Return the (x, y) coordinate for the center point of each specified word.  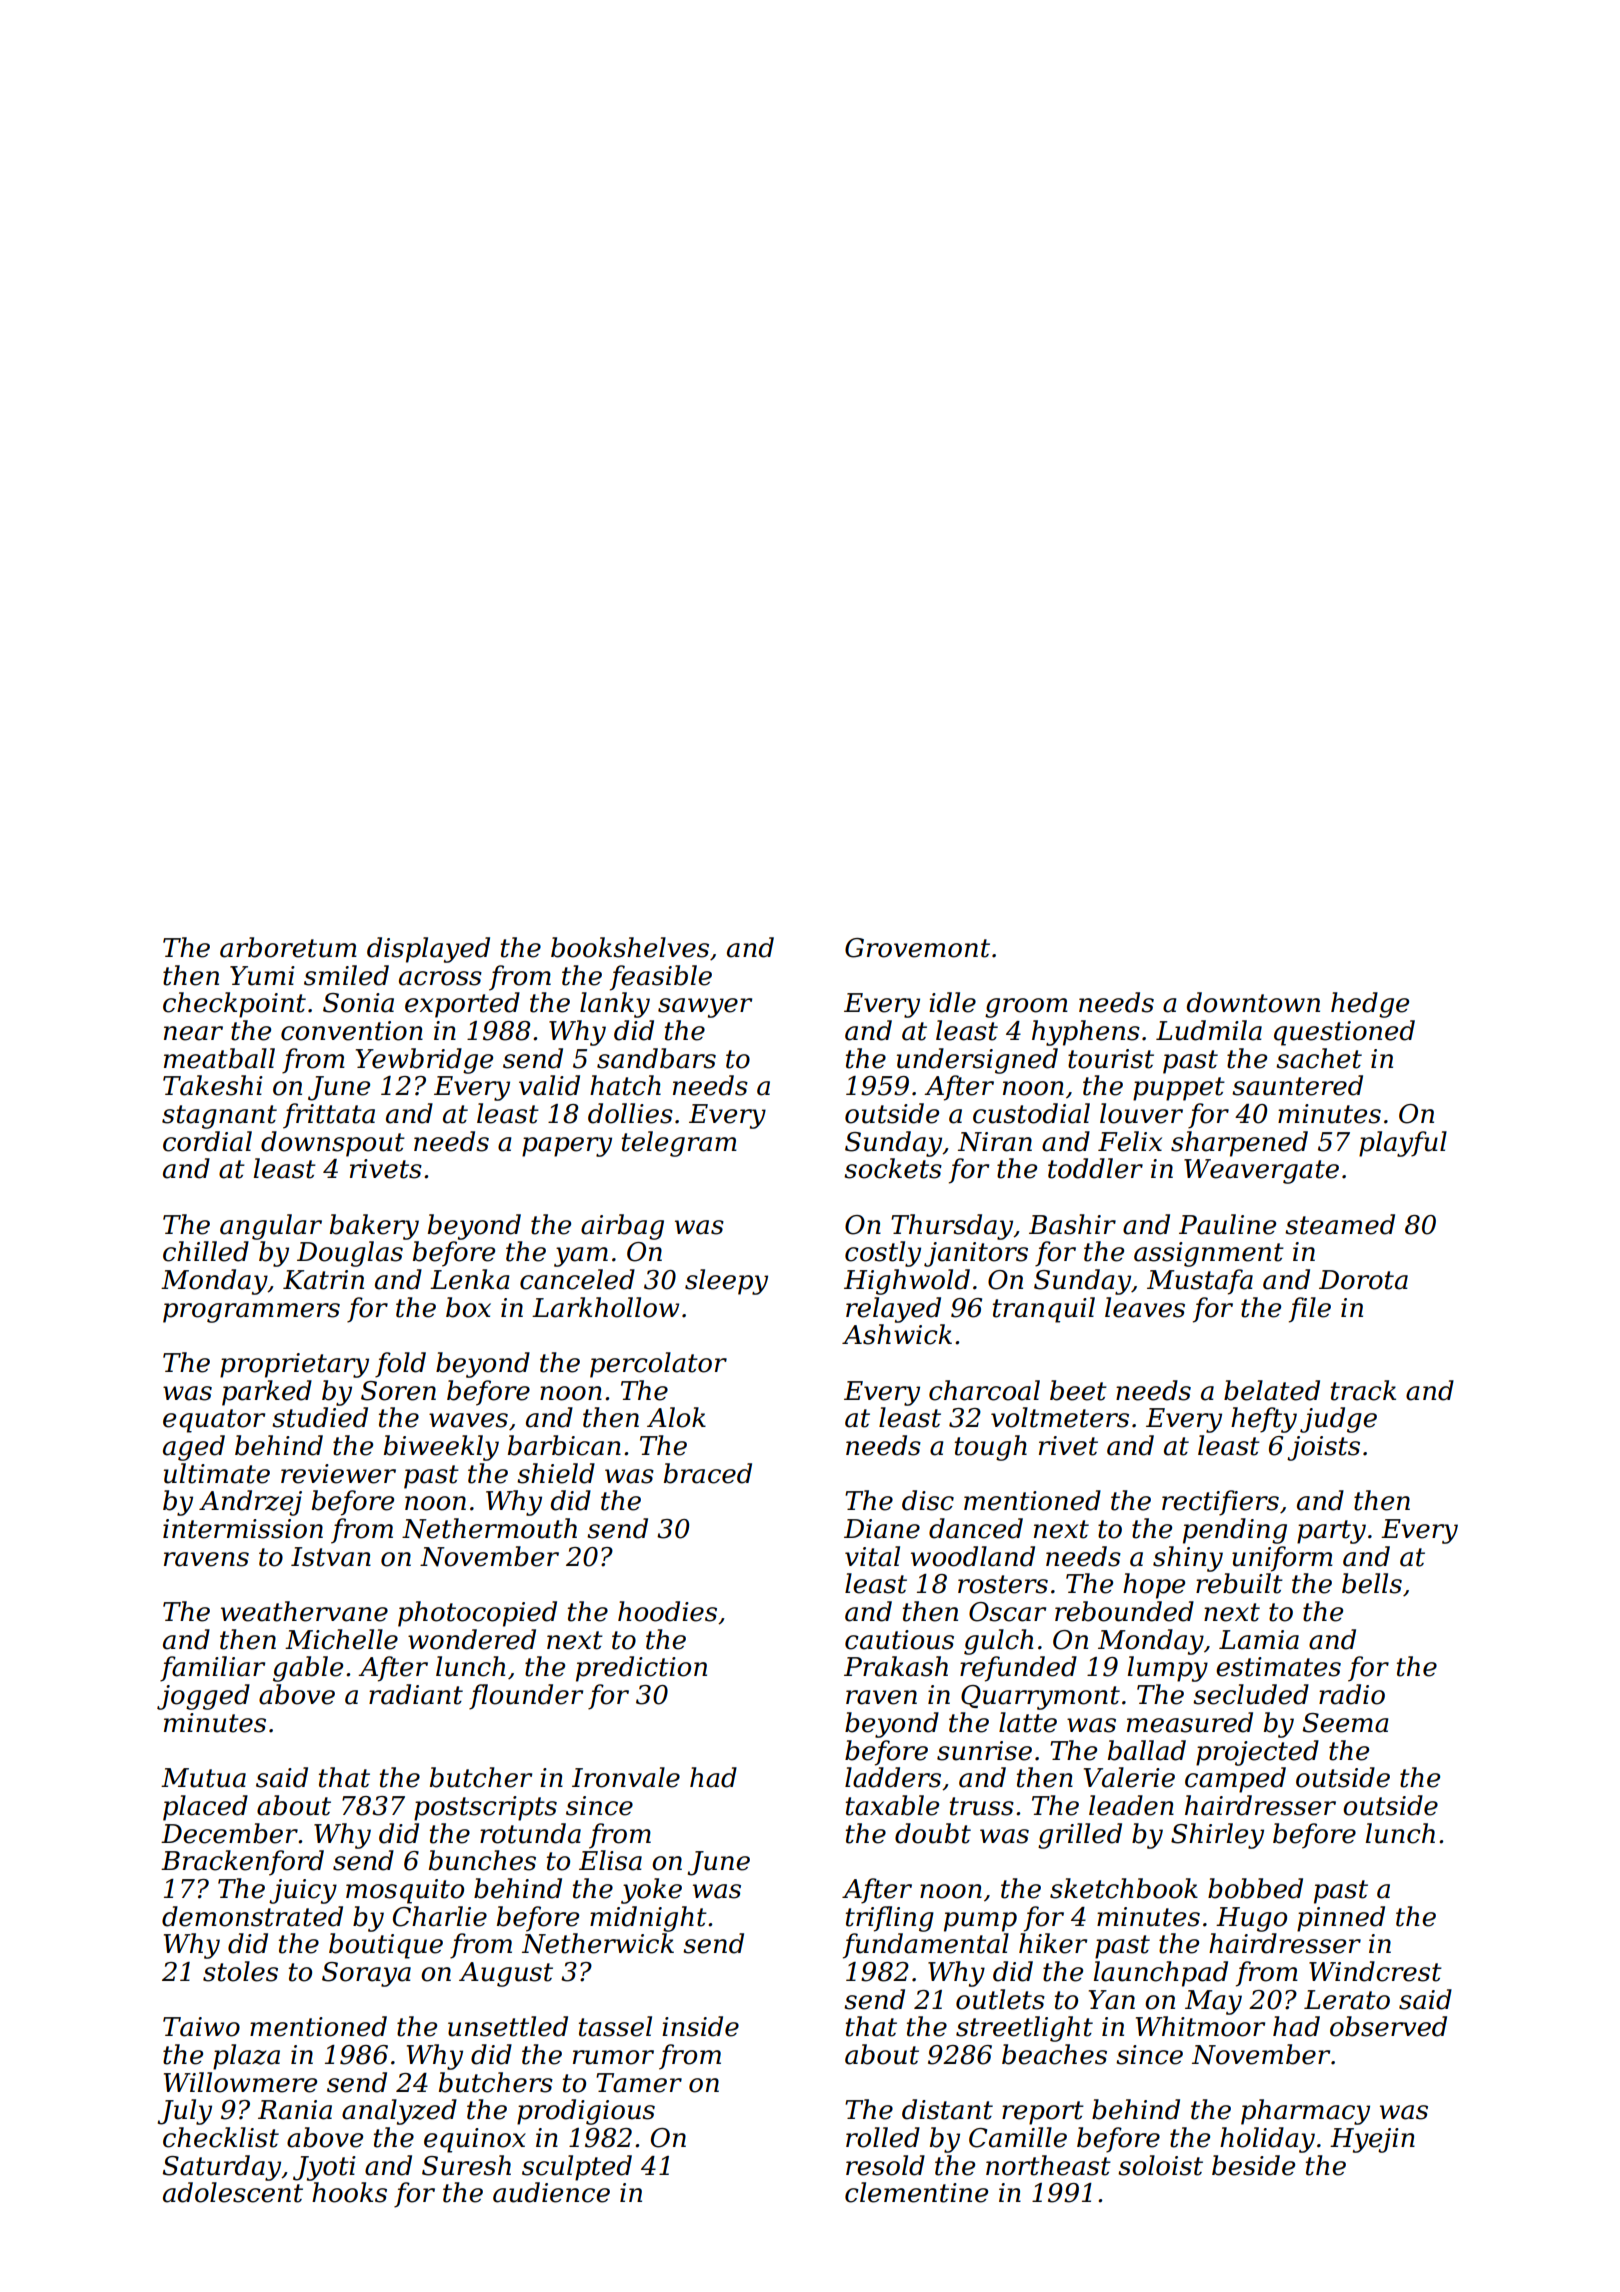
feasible (661, 978)
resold (885, 2165)
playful (1403, 1144)
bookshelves (630, 947)
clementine (916, 2192)
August (506, 1974)
